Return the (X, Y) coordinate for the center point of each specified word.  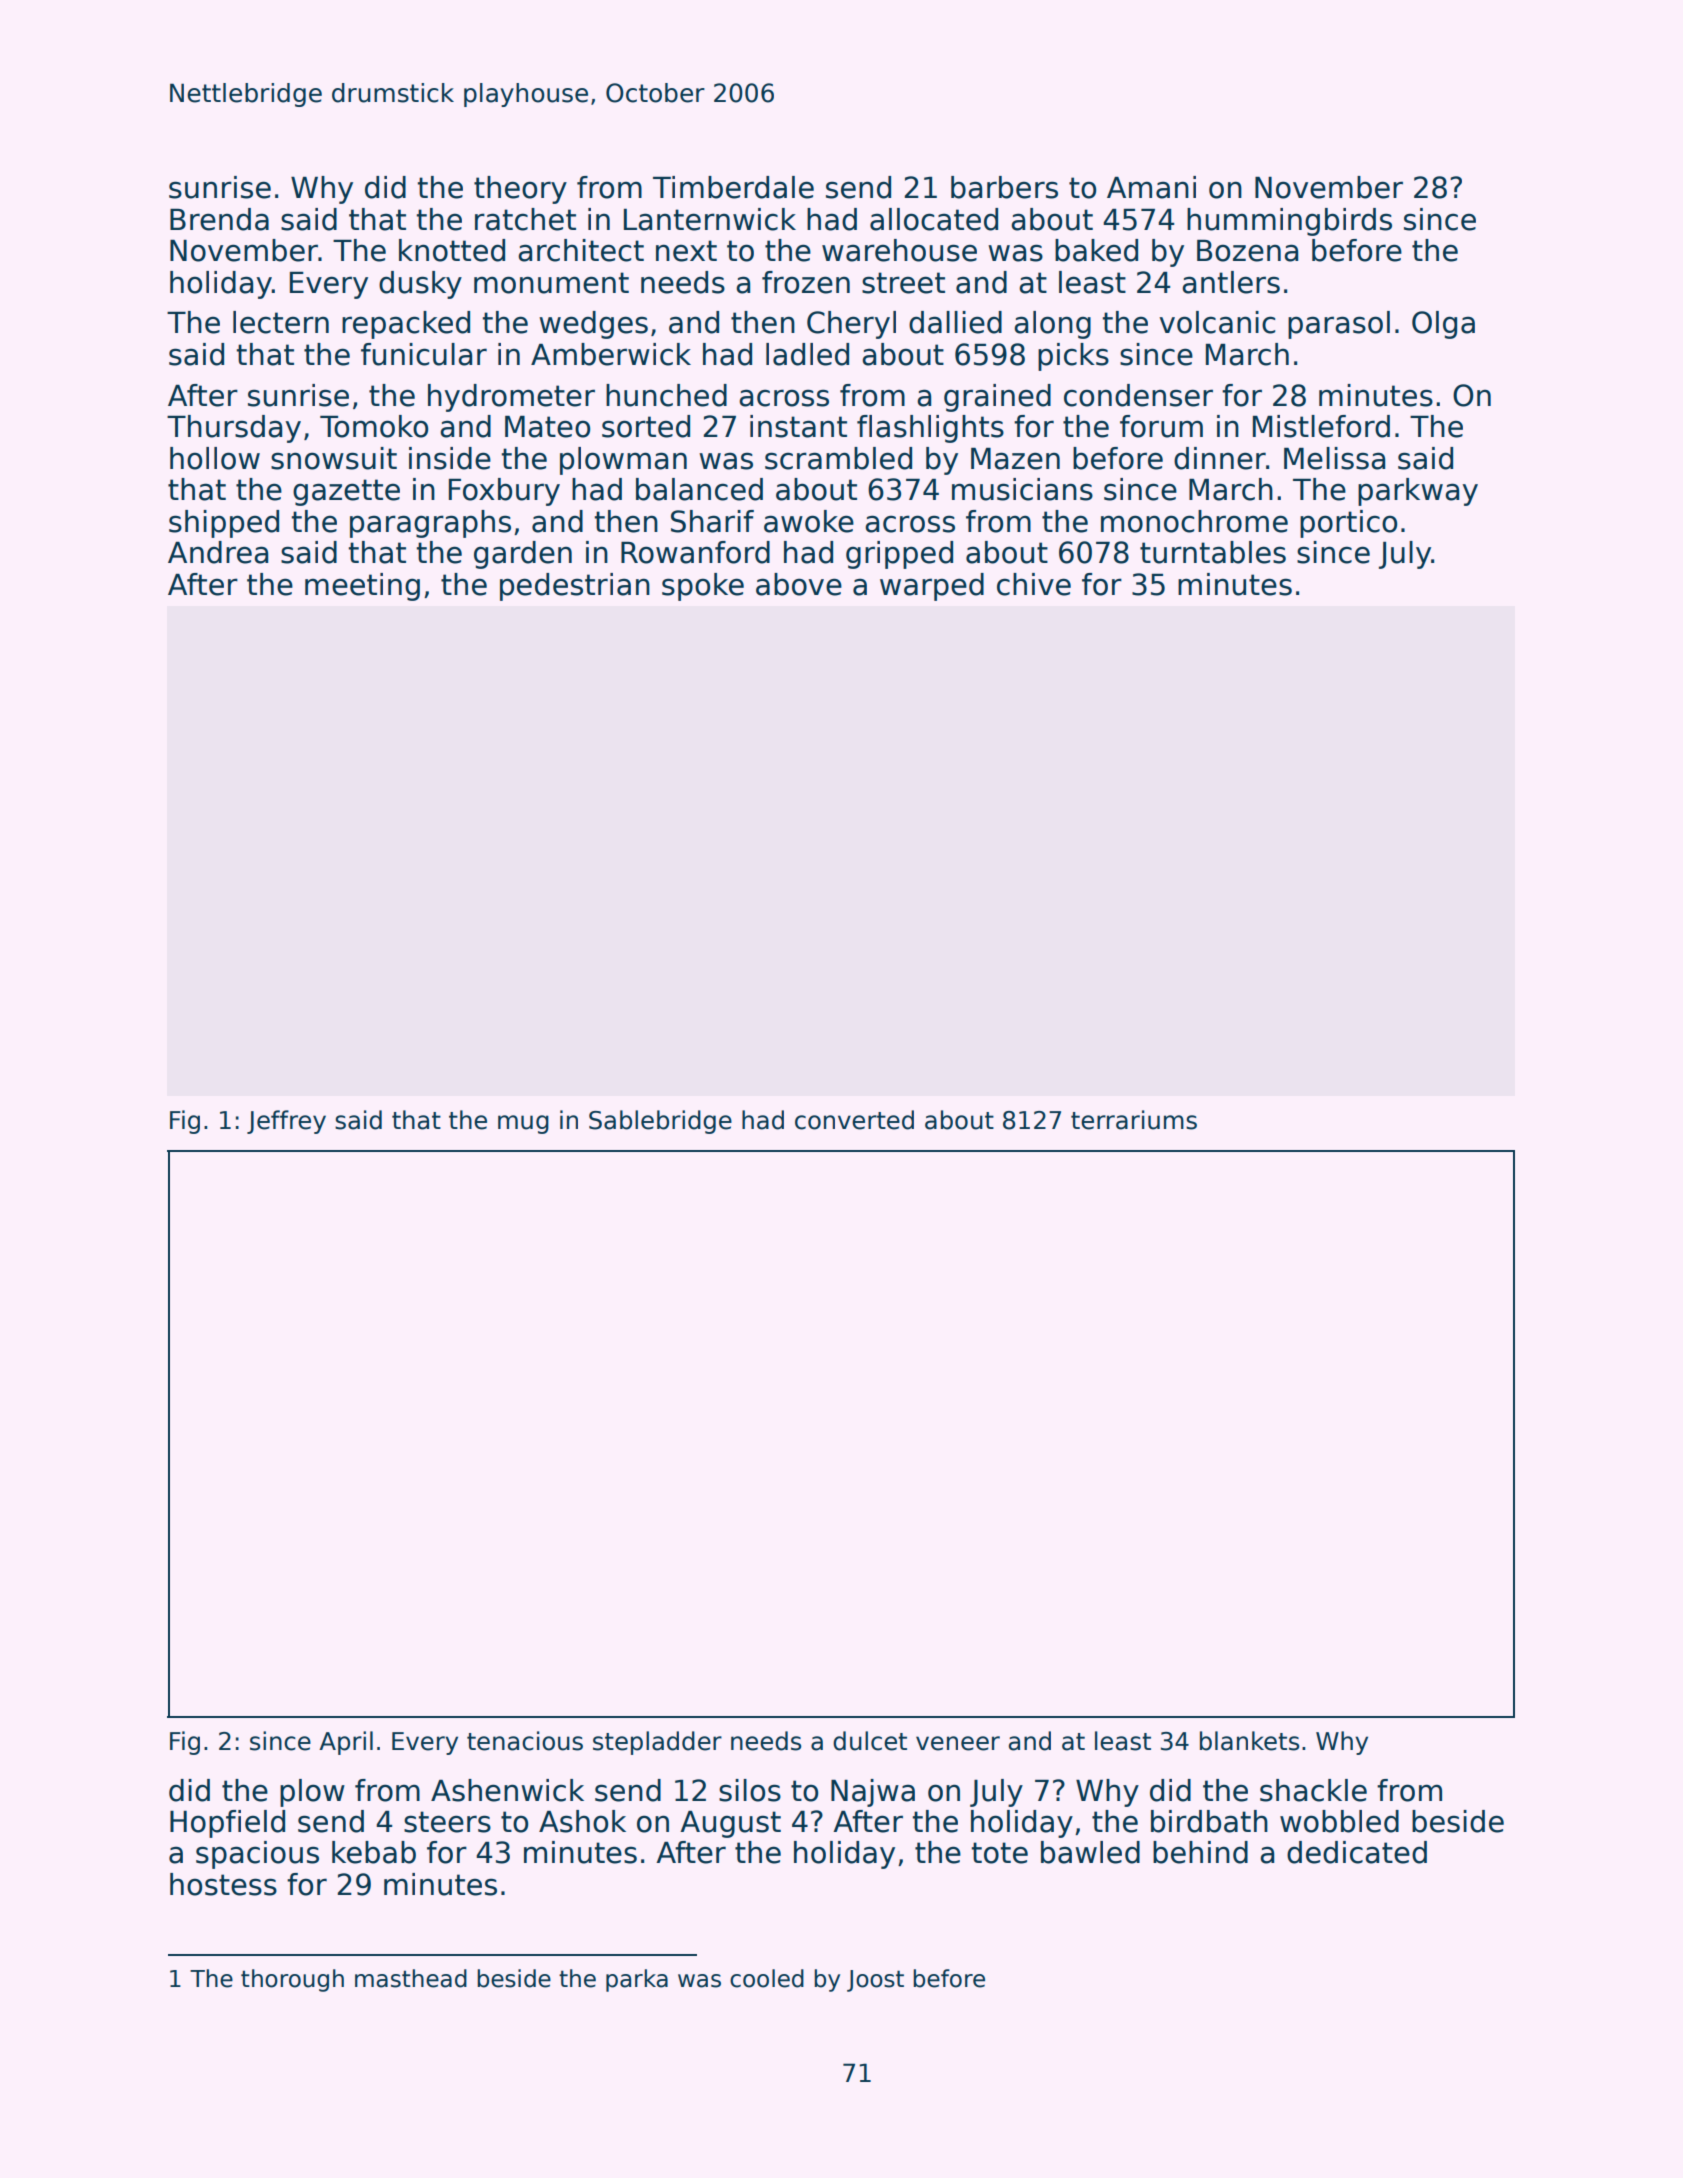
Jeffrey (286, 1122)
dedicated (1357, 1852)
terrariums (1134, 1120)
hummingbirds (1289, 222)
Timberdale (733, 187)
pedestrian (575, 587)
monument (551, 283)
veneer (958, 1743)
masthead (411, 1978)
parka (637, 1980)
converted (854, 1120)
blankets (1250, 1741)
